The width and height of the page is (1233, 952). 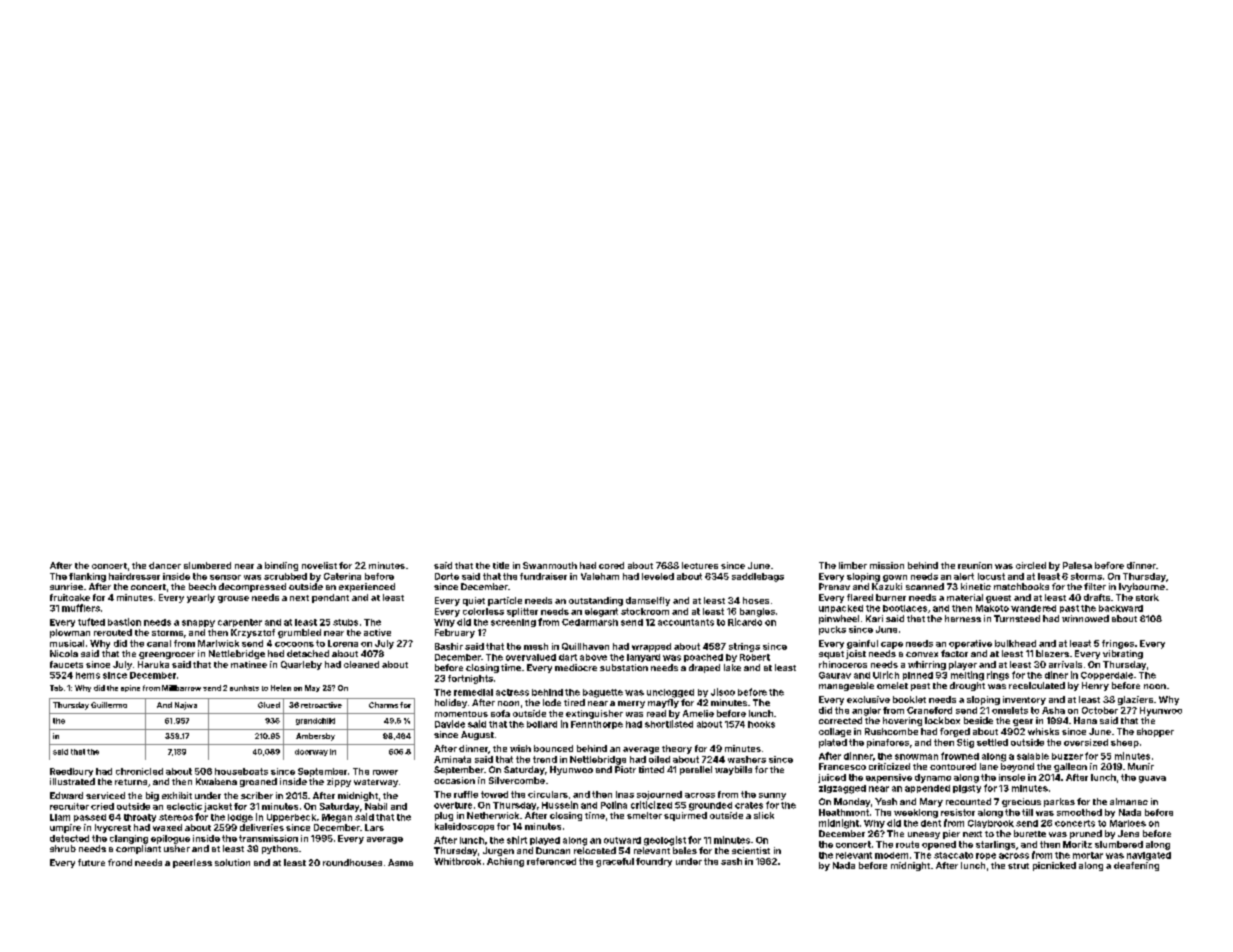 What do you see at coordinates (611, 565) in the page?
I see `cored` at bounding box center [611, 565].
